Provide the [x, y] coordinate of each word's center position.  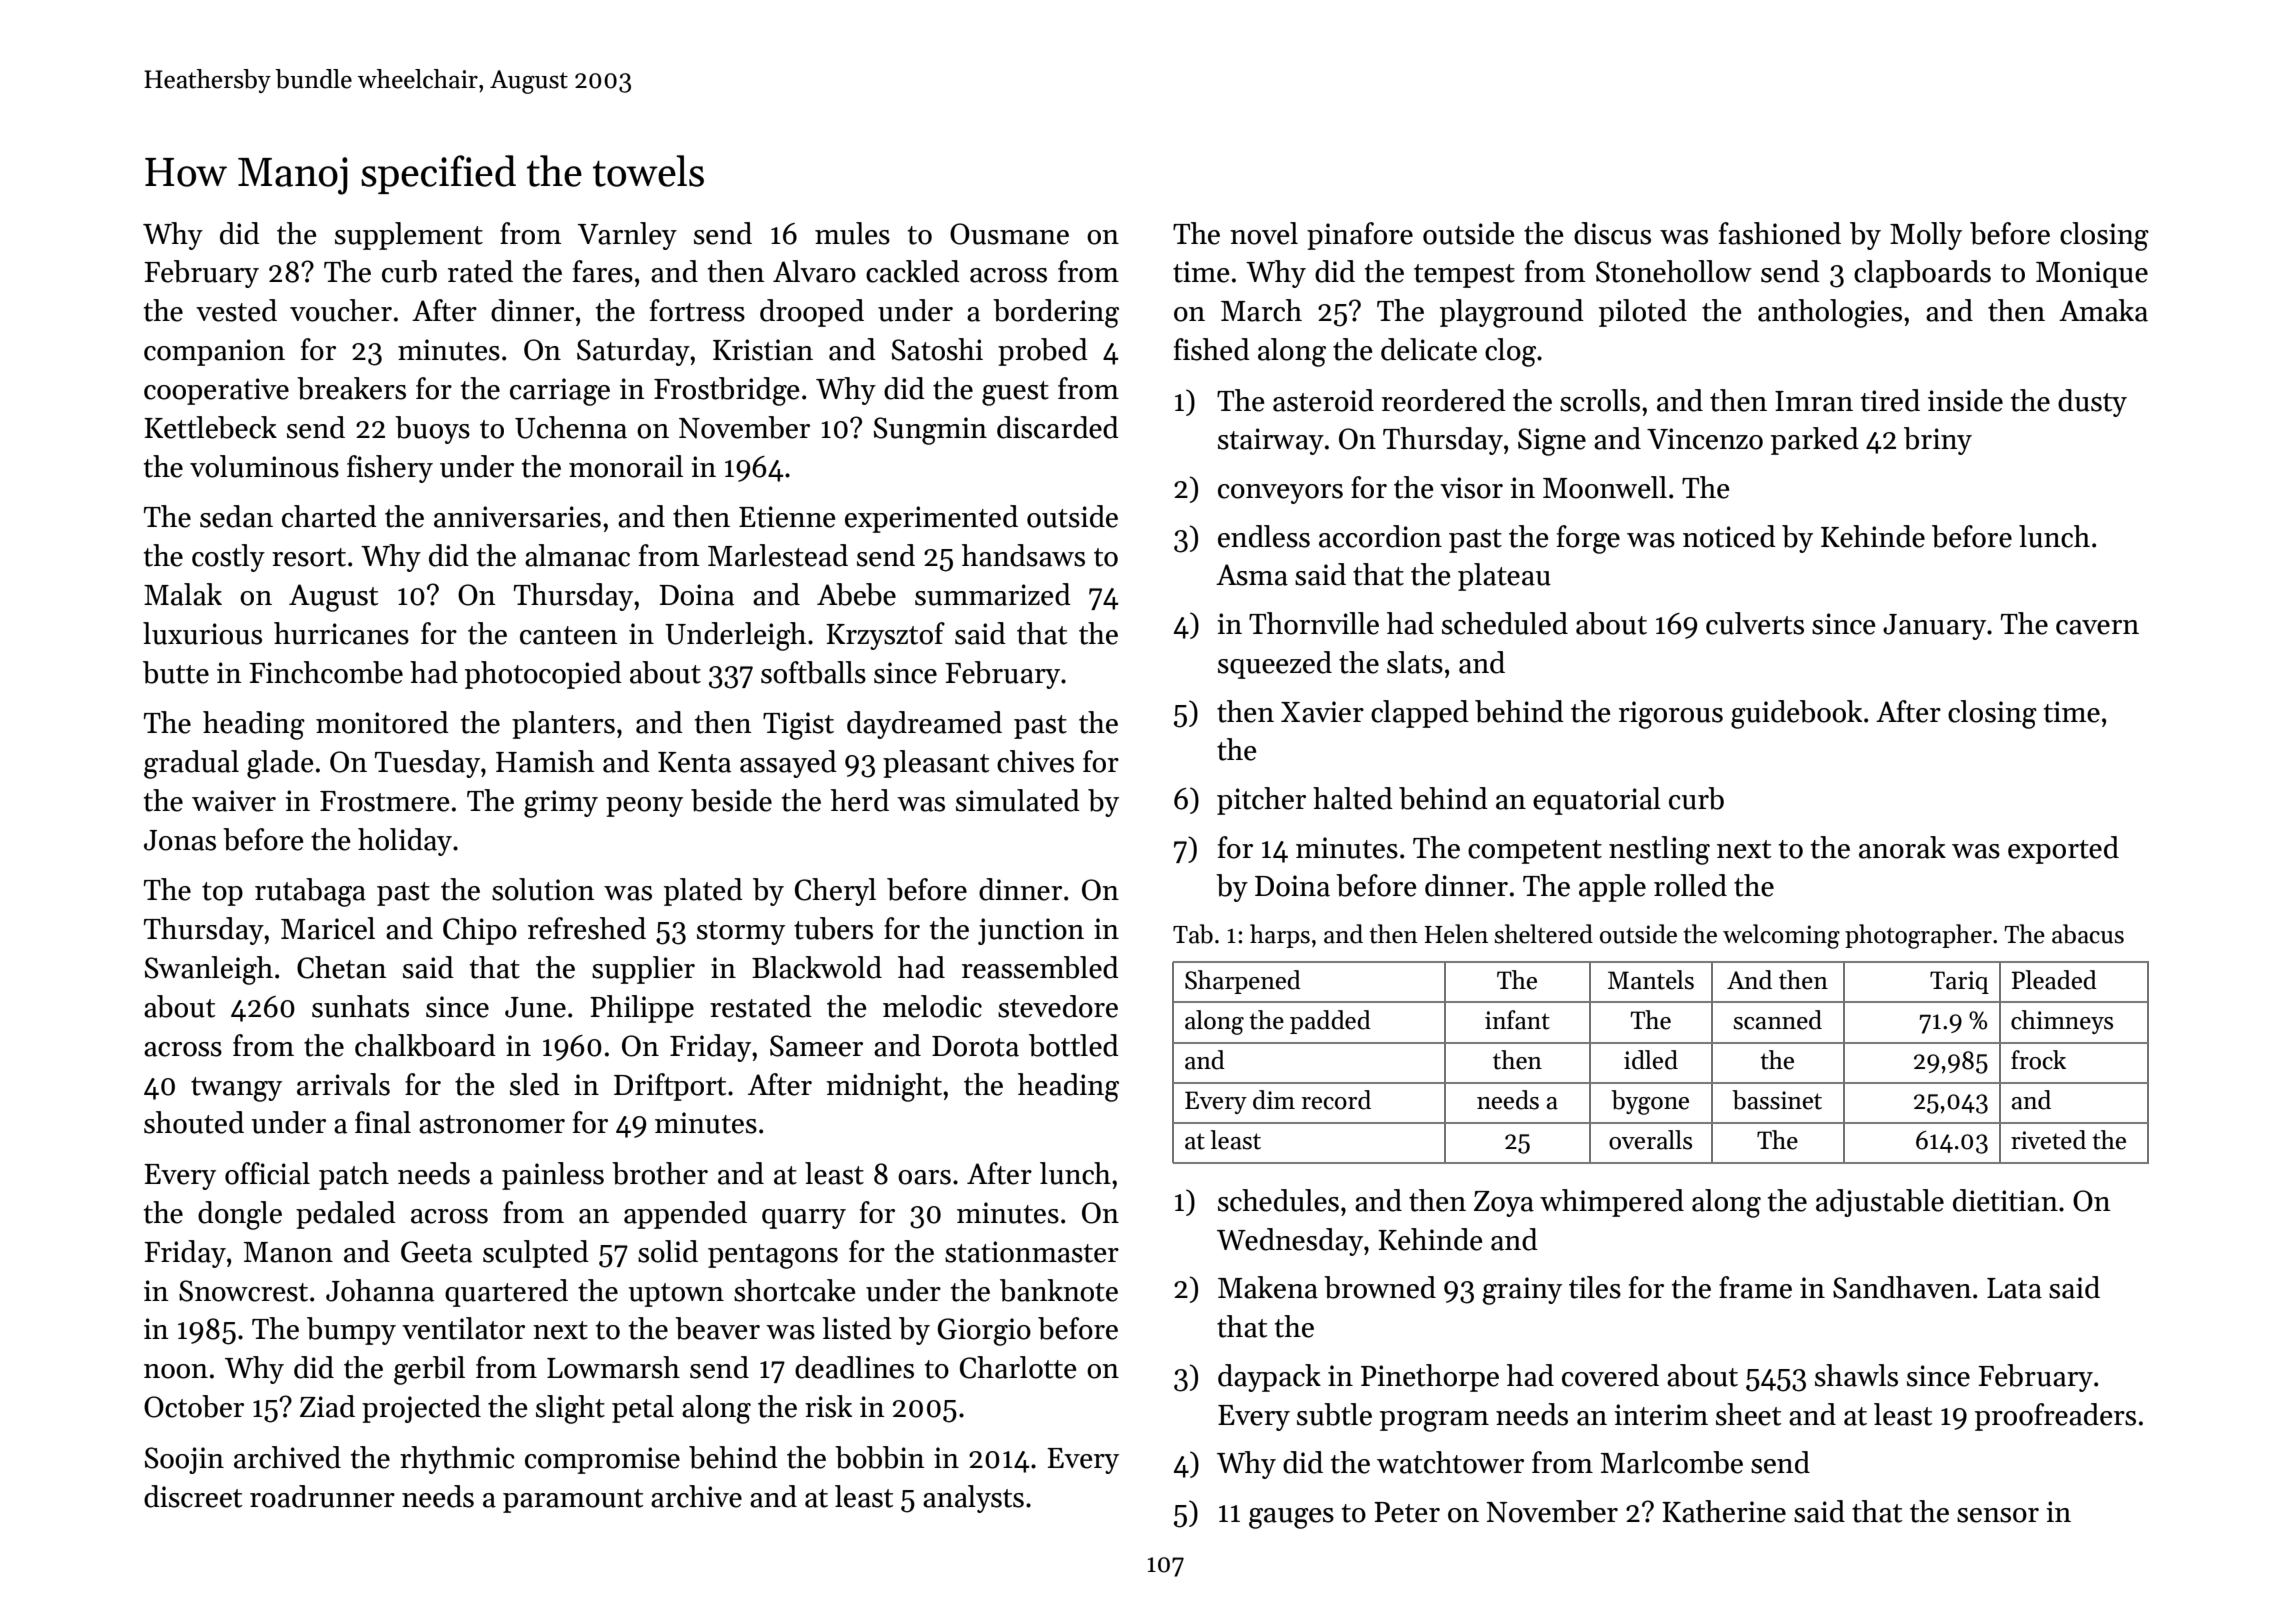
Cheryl [835, 892]
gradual [191, 764]
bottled [1074, 1045]
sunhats [360, 1006]
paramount [573, 1501]
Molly [1926, 236]
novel [1264, 233]
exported [2063, 850]
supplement [409, 236]
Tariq [1959, 982]
